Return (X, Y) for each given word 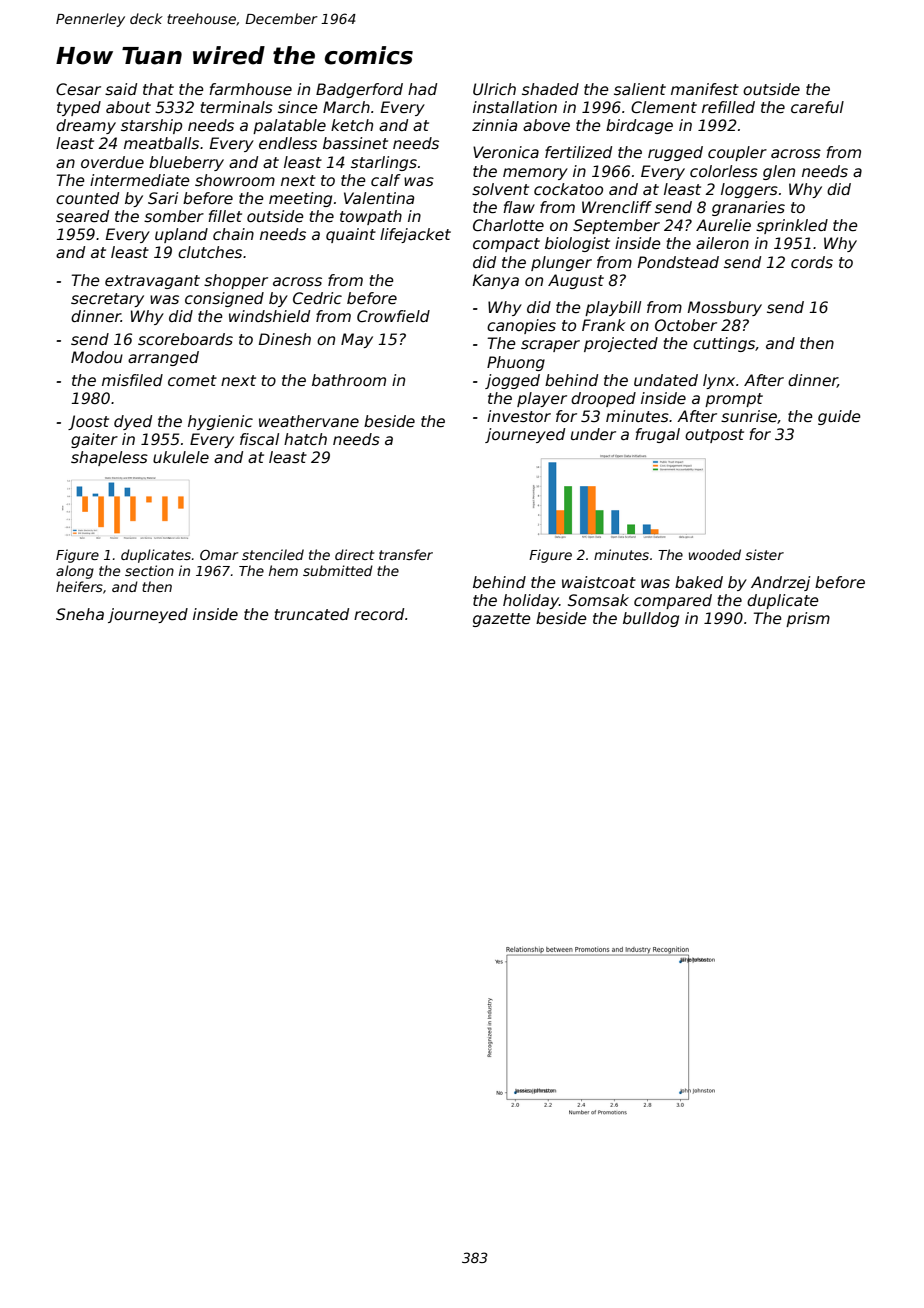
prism (808, 619)
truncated (312, 614)
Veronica (506, 152)
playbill (613, 308)
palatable (289, 126)
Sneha (80, 614)
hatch (305, 439)
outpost (714, 436)
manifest (705, 89)
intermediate (140, 180)
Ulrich (494, 89)
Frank (604, 325)
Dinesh (285, 339)
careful (817, 107)
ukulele (181, 457)
